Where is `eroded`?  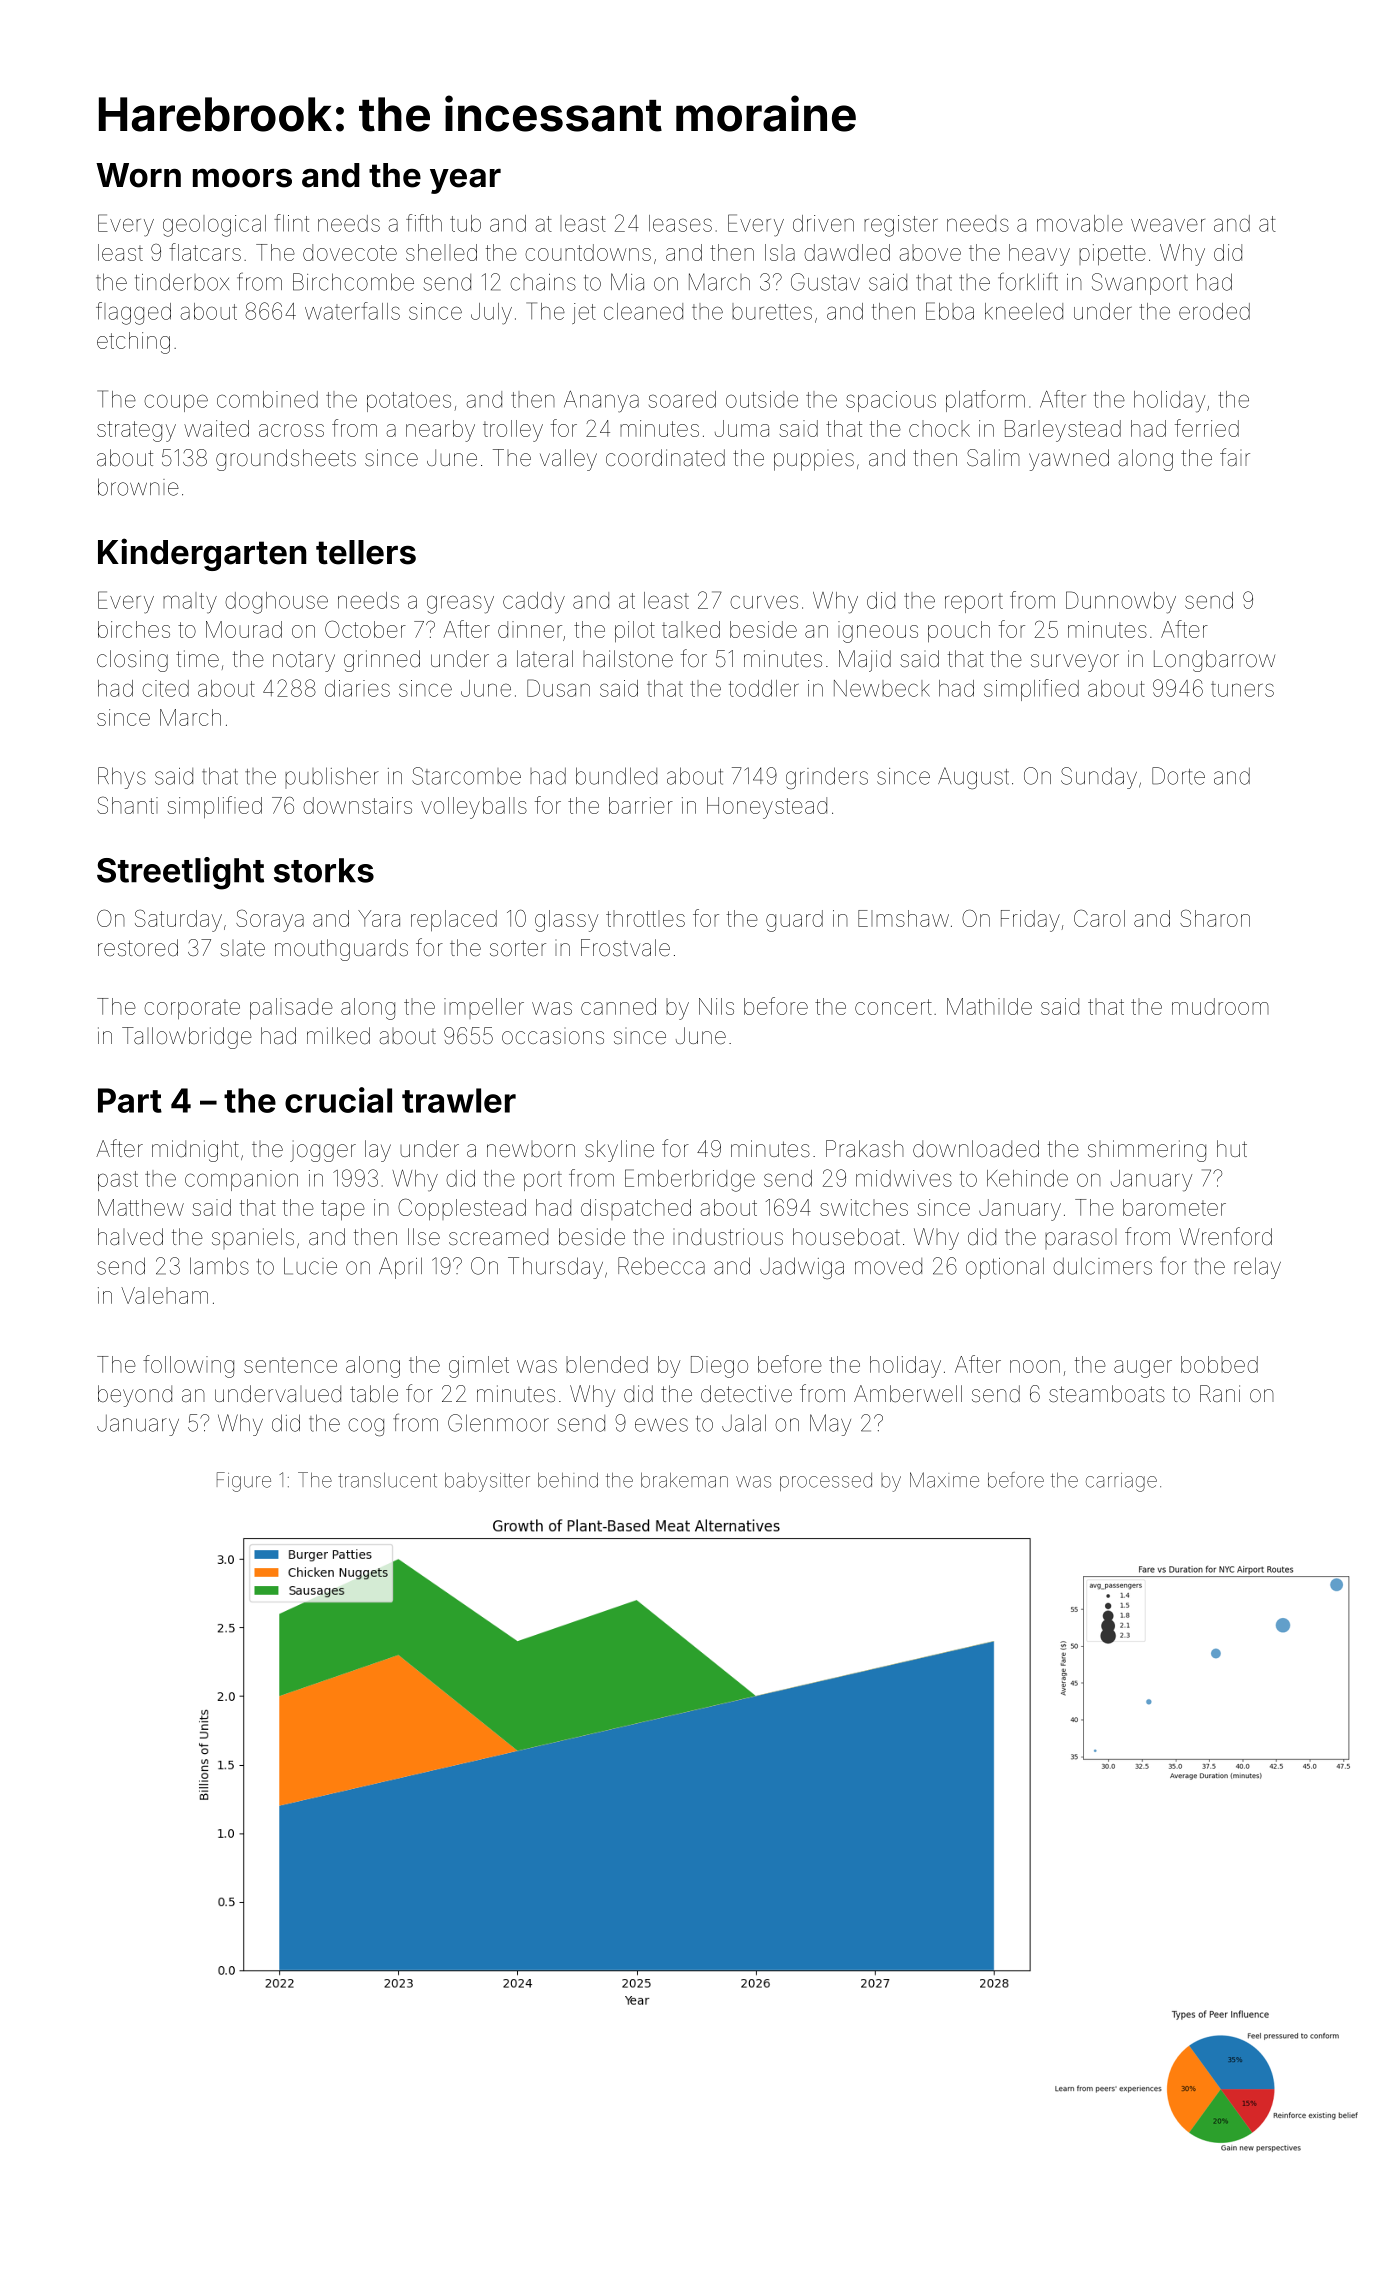
eroded is located at coordinates (1214, 311).
